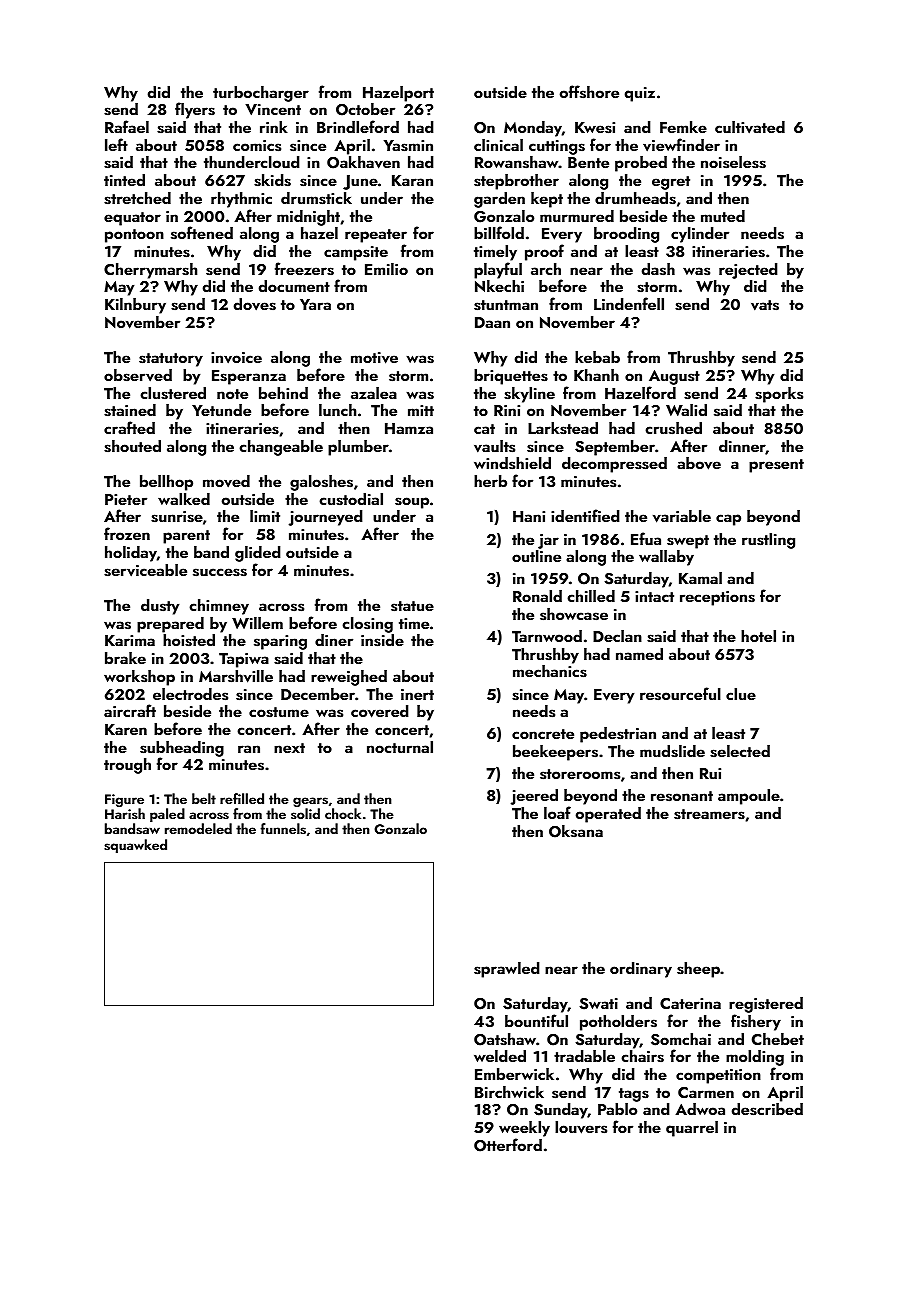  I want to click on chairs, so click(642, 1056).
